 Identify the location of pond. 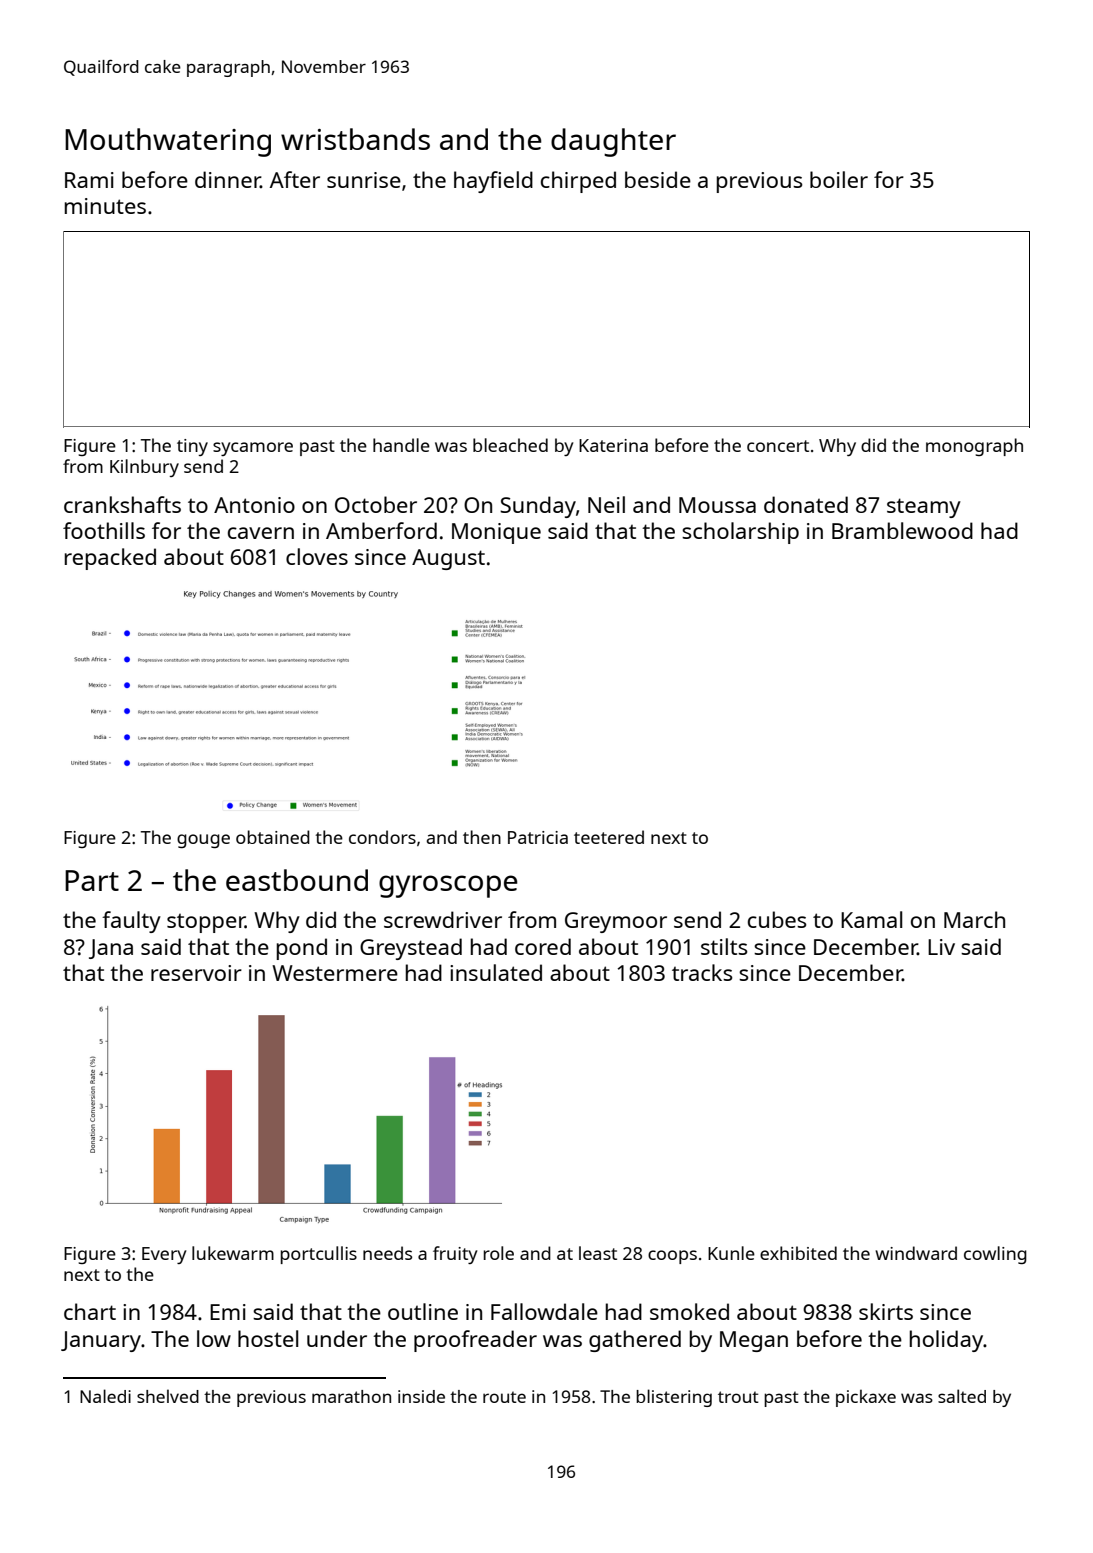
(302, 949).
